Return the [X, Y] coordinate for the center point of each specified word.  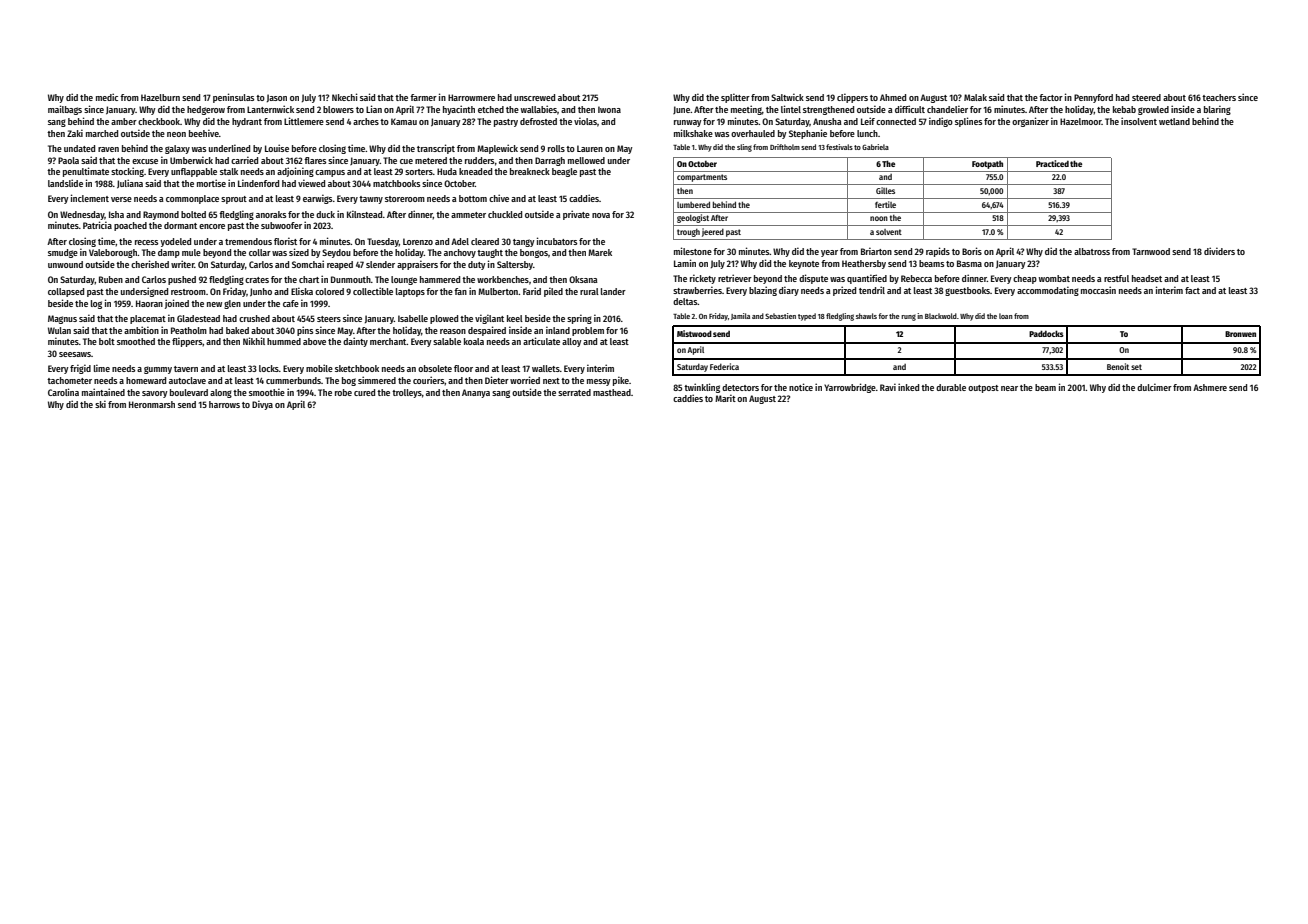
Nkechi [345, 97]
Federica [724, 366]
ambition [141, 330]
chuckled [505, 214]
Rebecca [916, 278]
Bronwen [1240, 334]
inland [558, 330]
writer [182, 264]
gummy [158, 370]
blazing [763, 291]
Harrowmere [471, 97]
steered [1146, 97]
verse [121, 199]
